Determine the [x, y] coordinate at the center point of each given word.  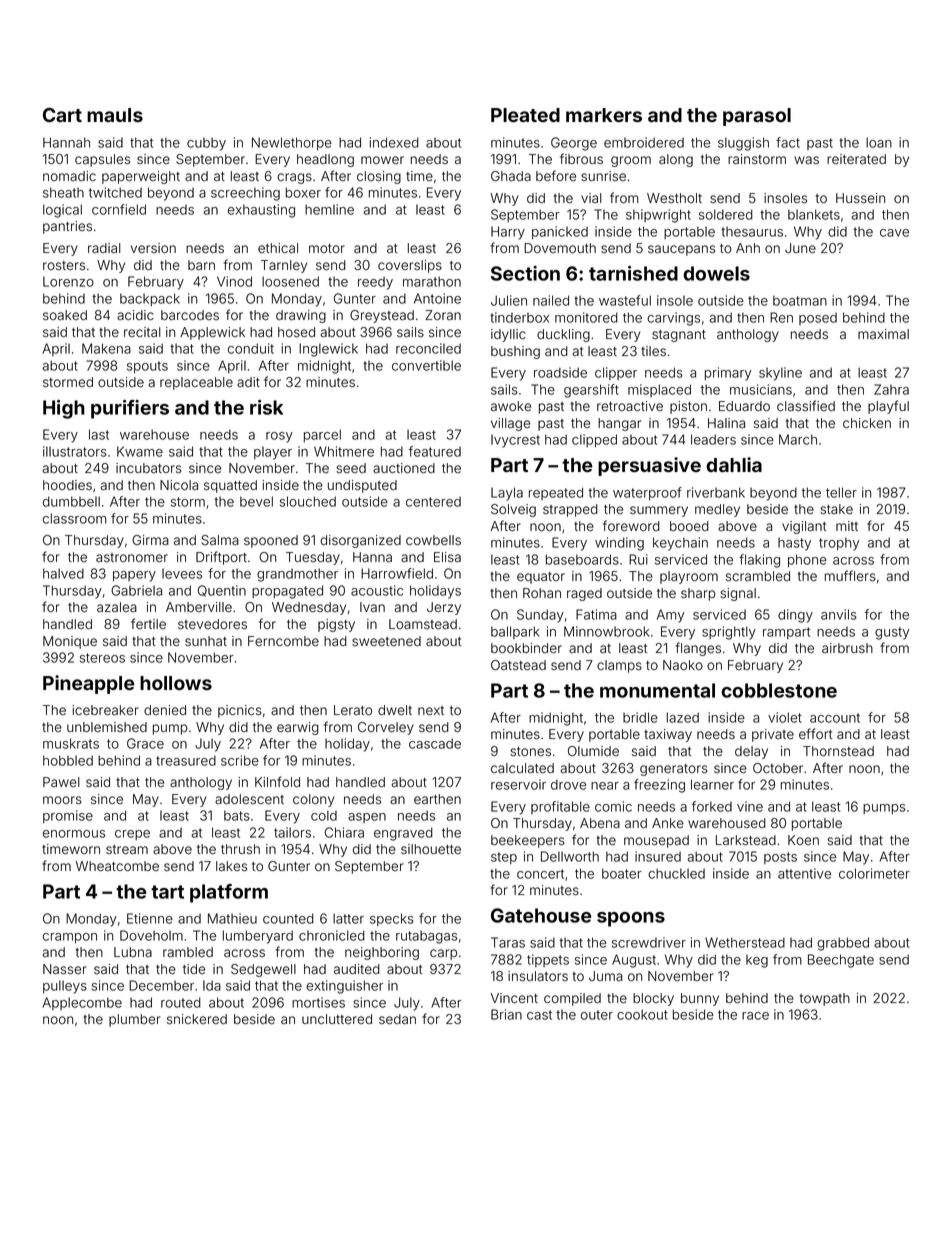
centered [433, 502]
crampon [70, 938]
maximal [883, 334]
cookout [642, 1014]
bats [237, 815]
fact [788, 142]
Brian [506, 1014]
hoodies [67, 485]
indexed [394, 142]
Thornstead [838, 751]
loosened [290, 281]
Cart [62, 115]
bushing [515, 352]
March [798, 439]
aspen [367, 818]
